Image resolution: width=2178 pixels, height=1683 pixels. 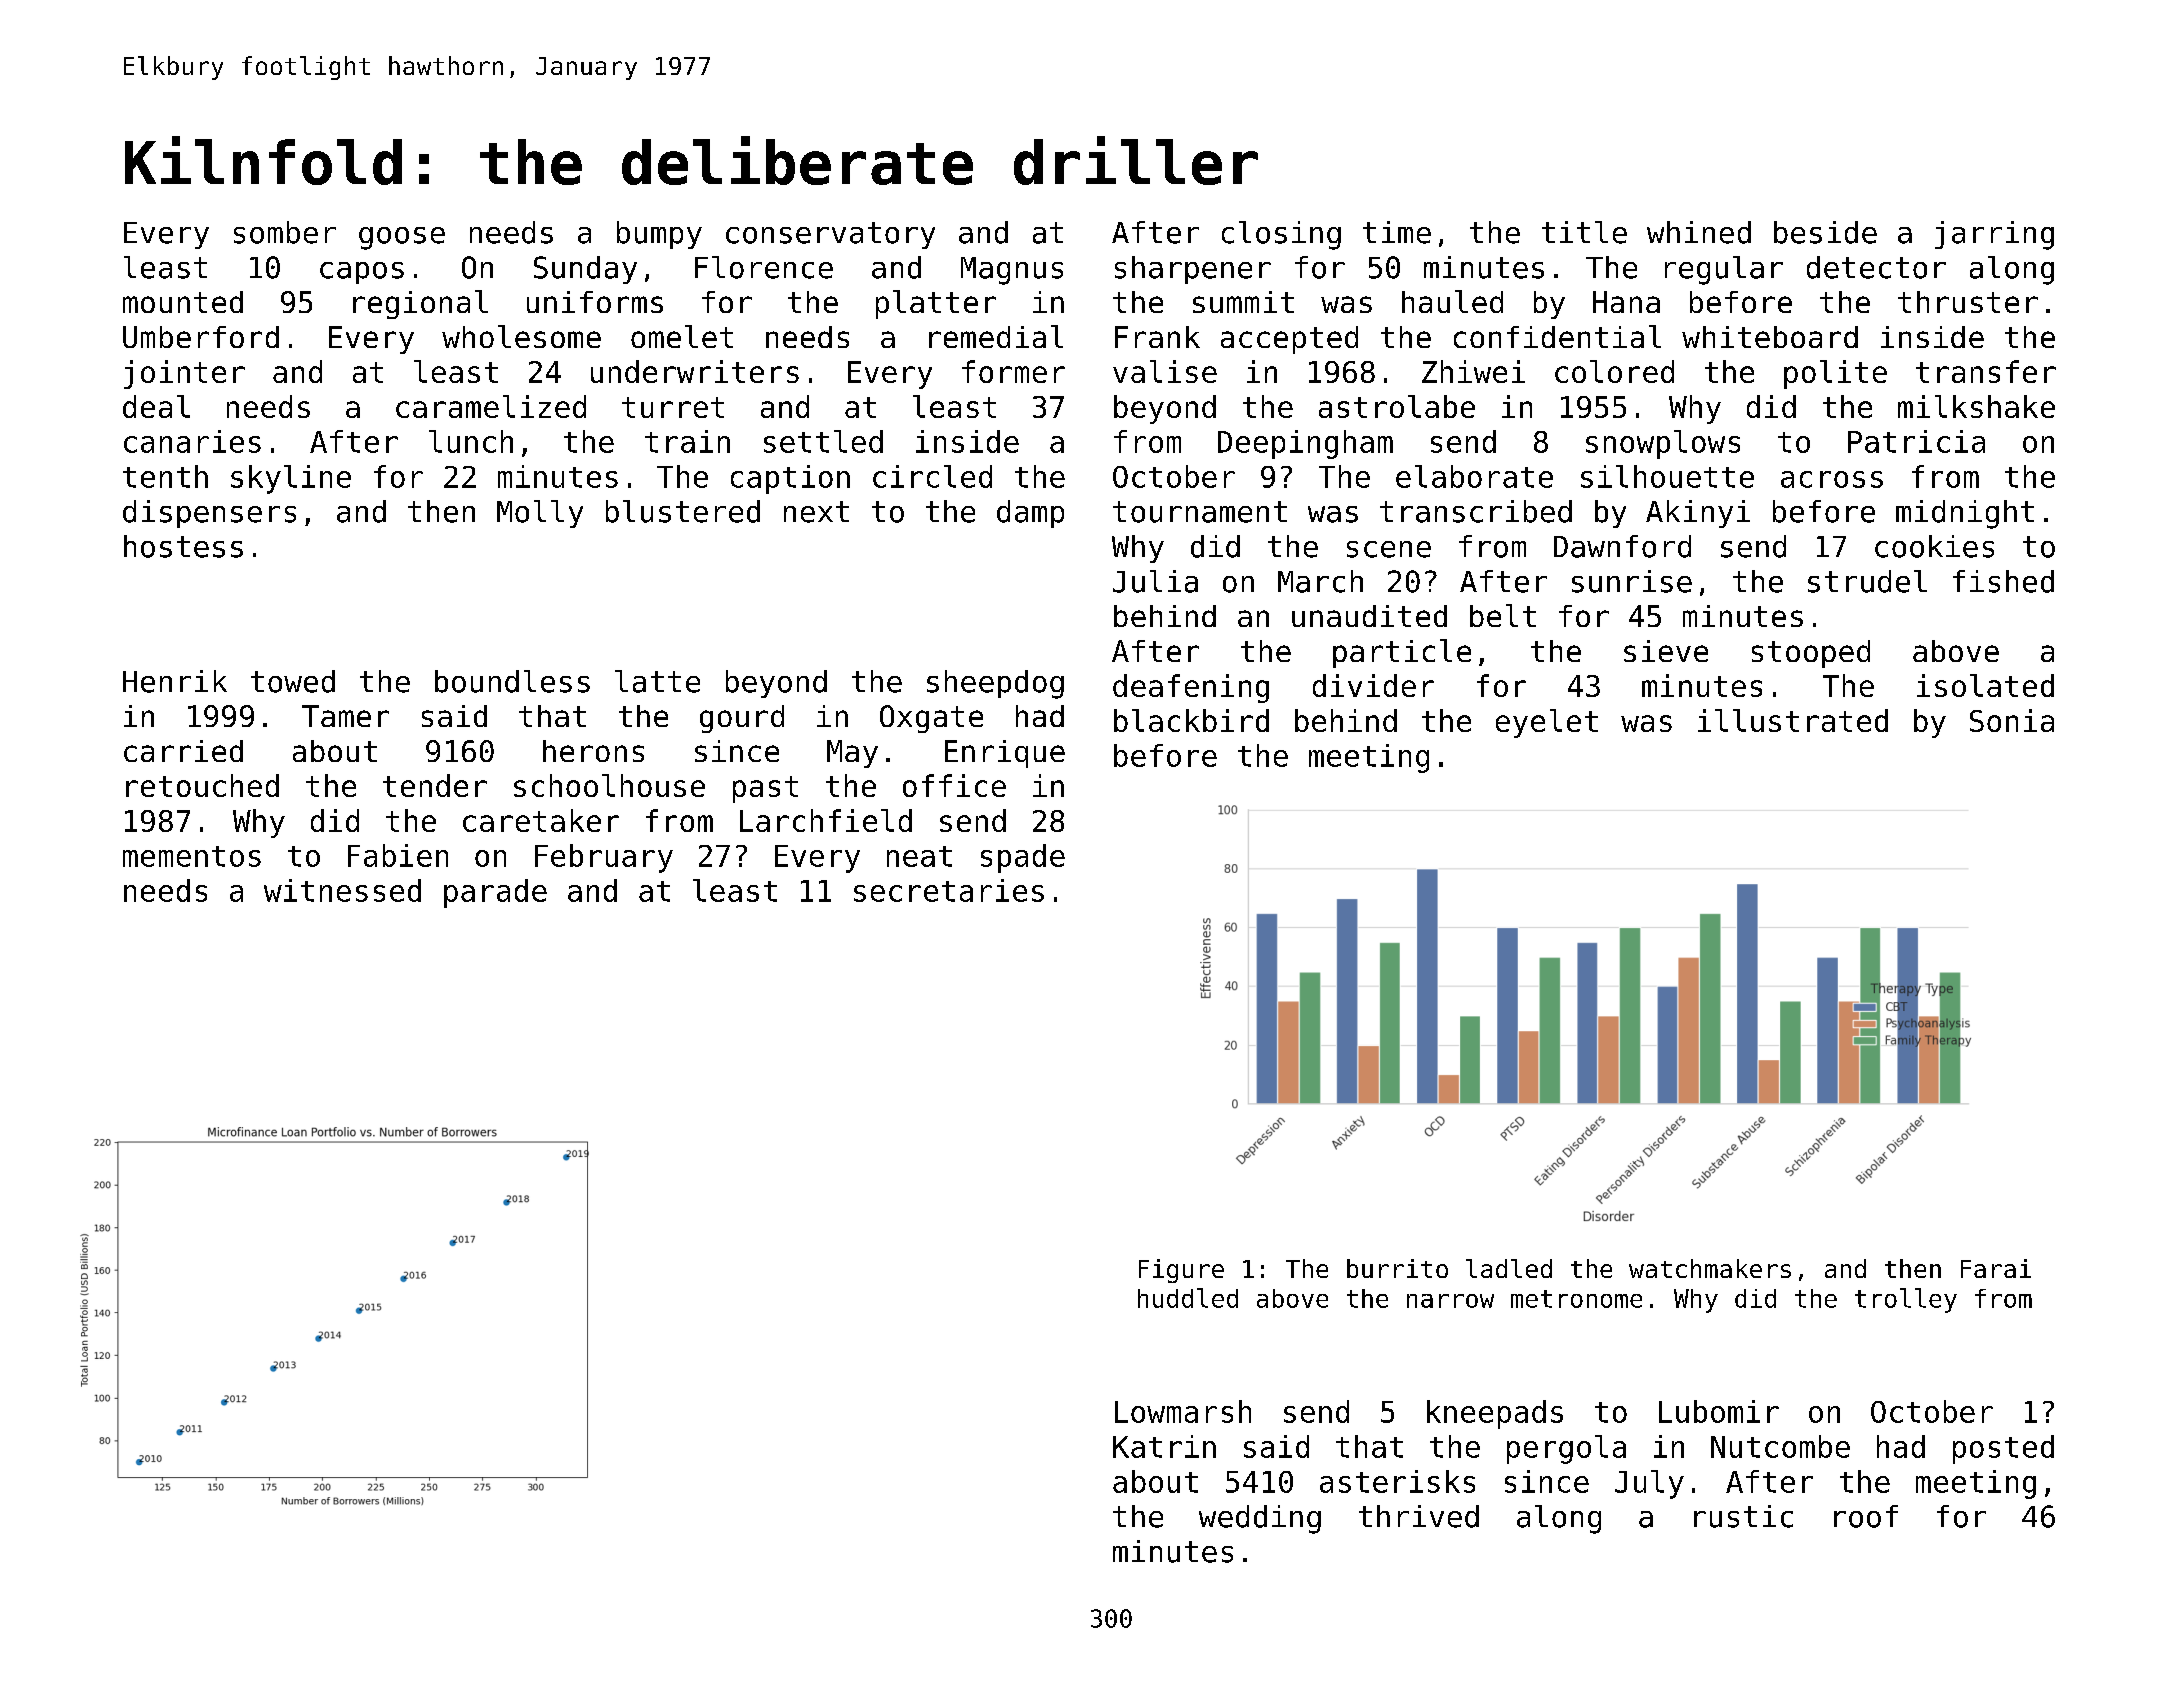 What do you see at coordinates (2003, 1449) in the screenshot?
I see `posted` at bounding box center [2003, 1449].
